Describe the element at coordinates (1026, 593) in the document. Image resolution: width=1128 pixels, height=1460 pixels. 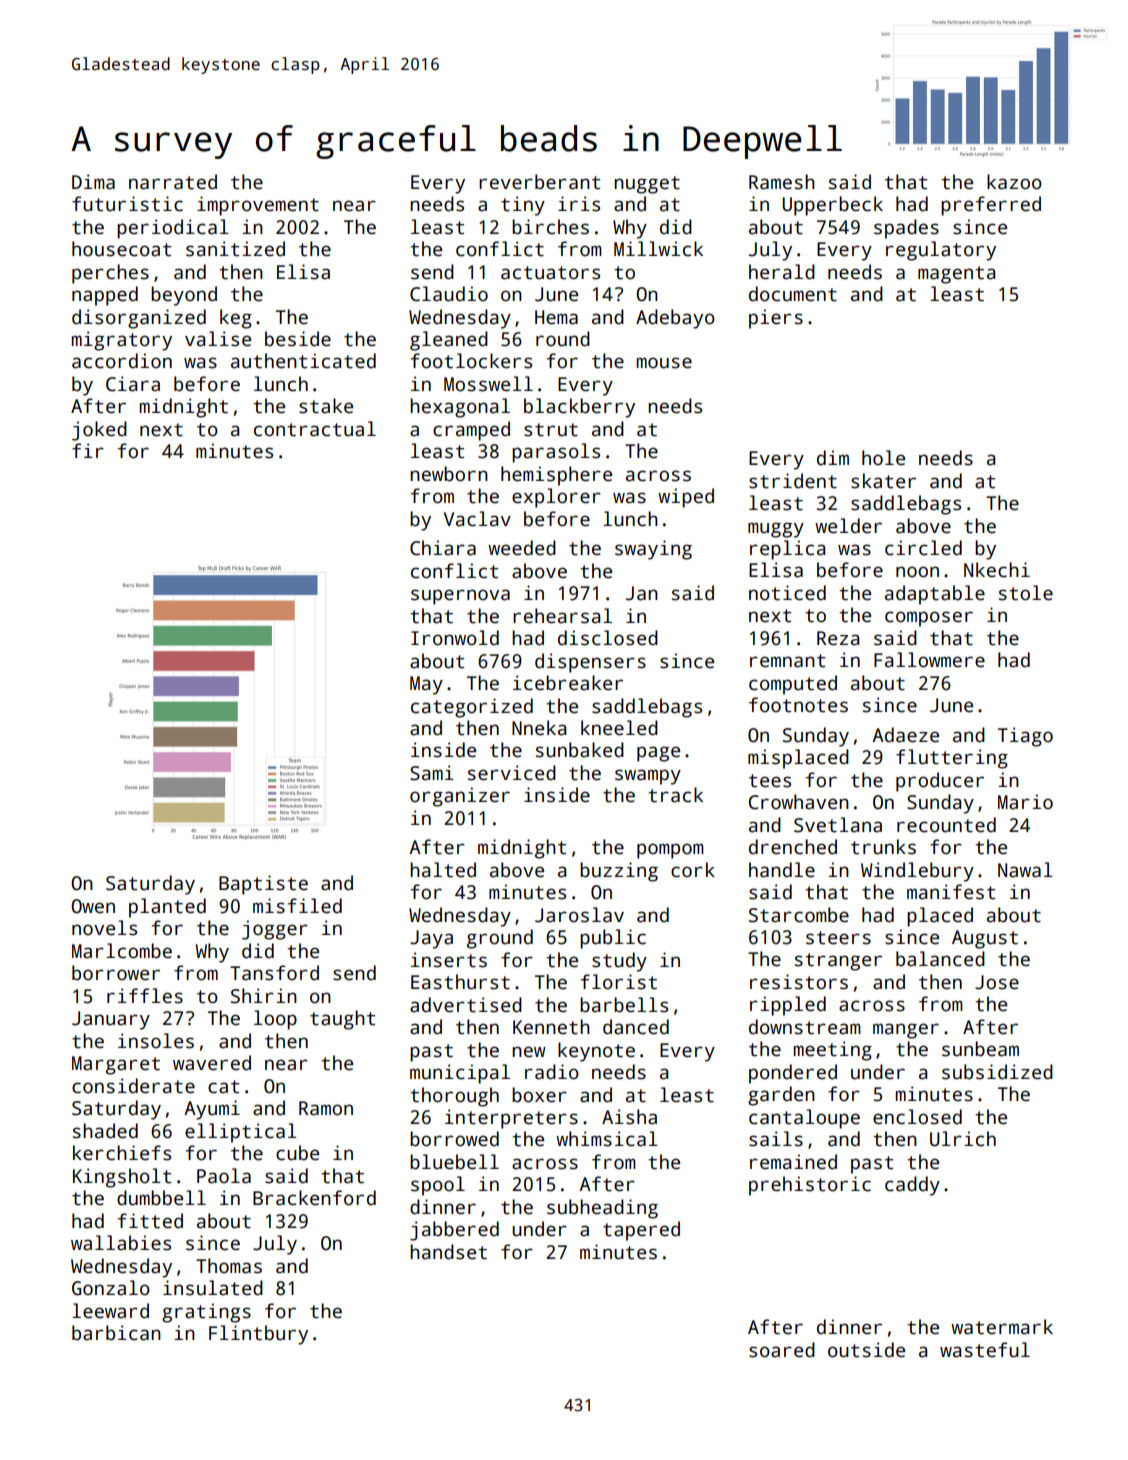
I see `stole` at that location.
